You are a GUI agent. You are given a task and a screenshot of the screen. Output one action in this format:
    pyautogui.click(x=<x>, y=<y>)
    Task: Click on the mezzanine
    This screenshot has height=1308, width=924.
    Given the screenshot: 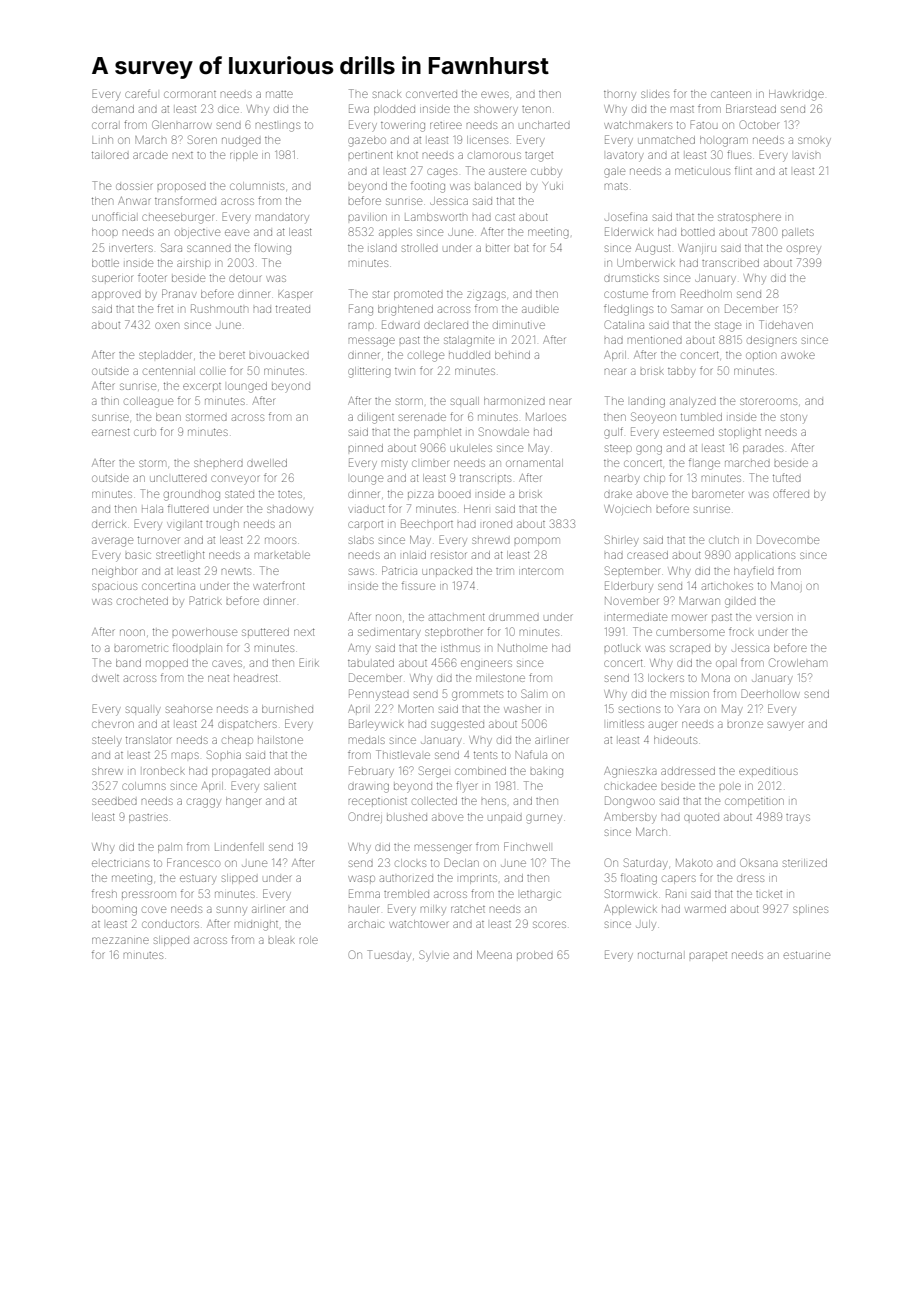 What is the action you would take?
    pyautogui.click(x=120, y=940)
